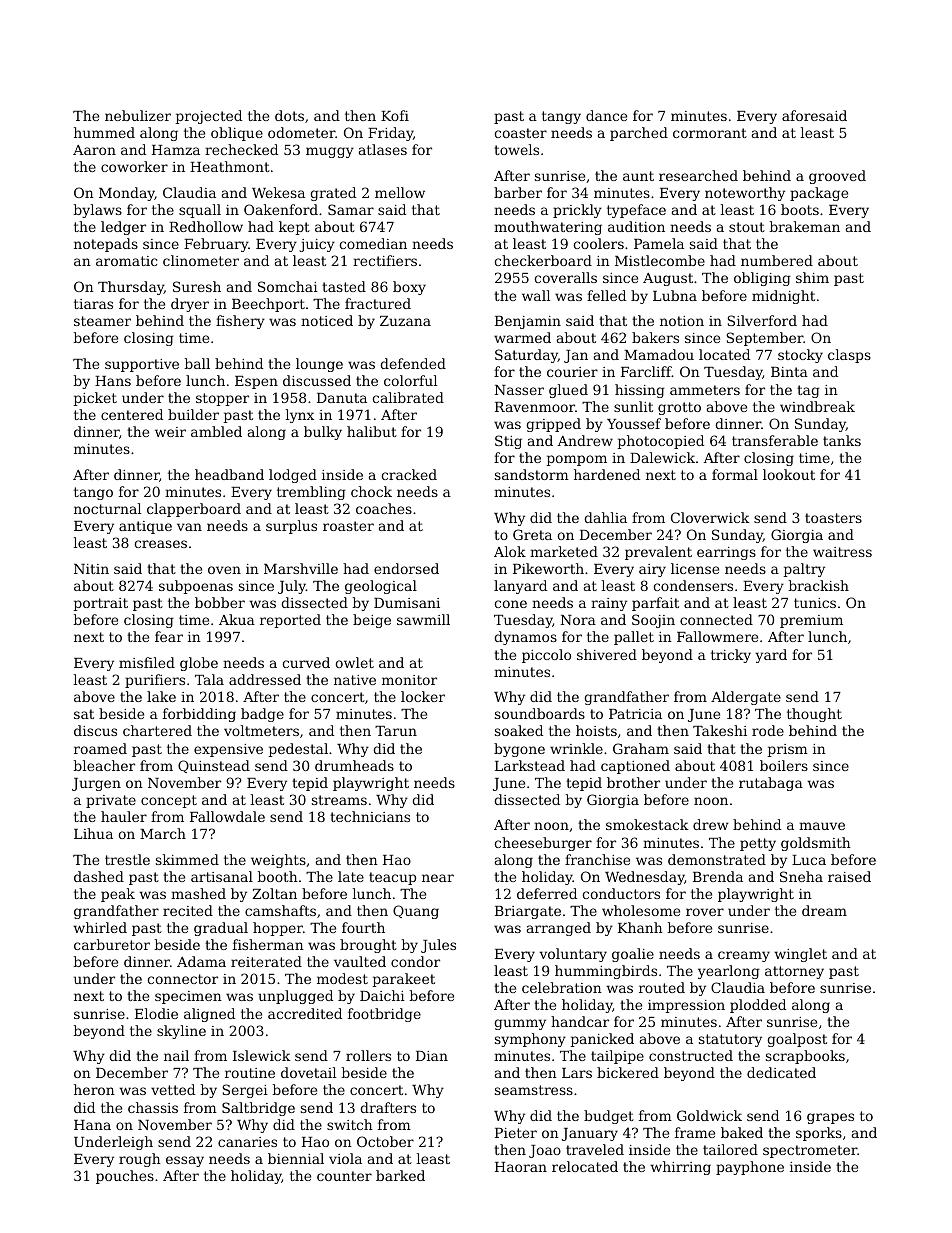  I want to click on technicians, so click(370, 816).
